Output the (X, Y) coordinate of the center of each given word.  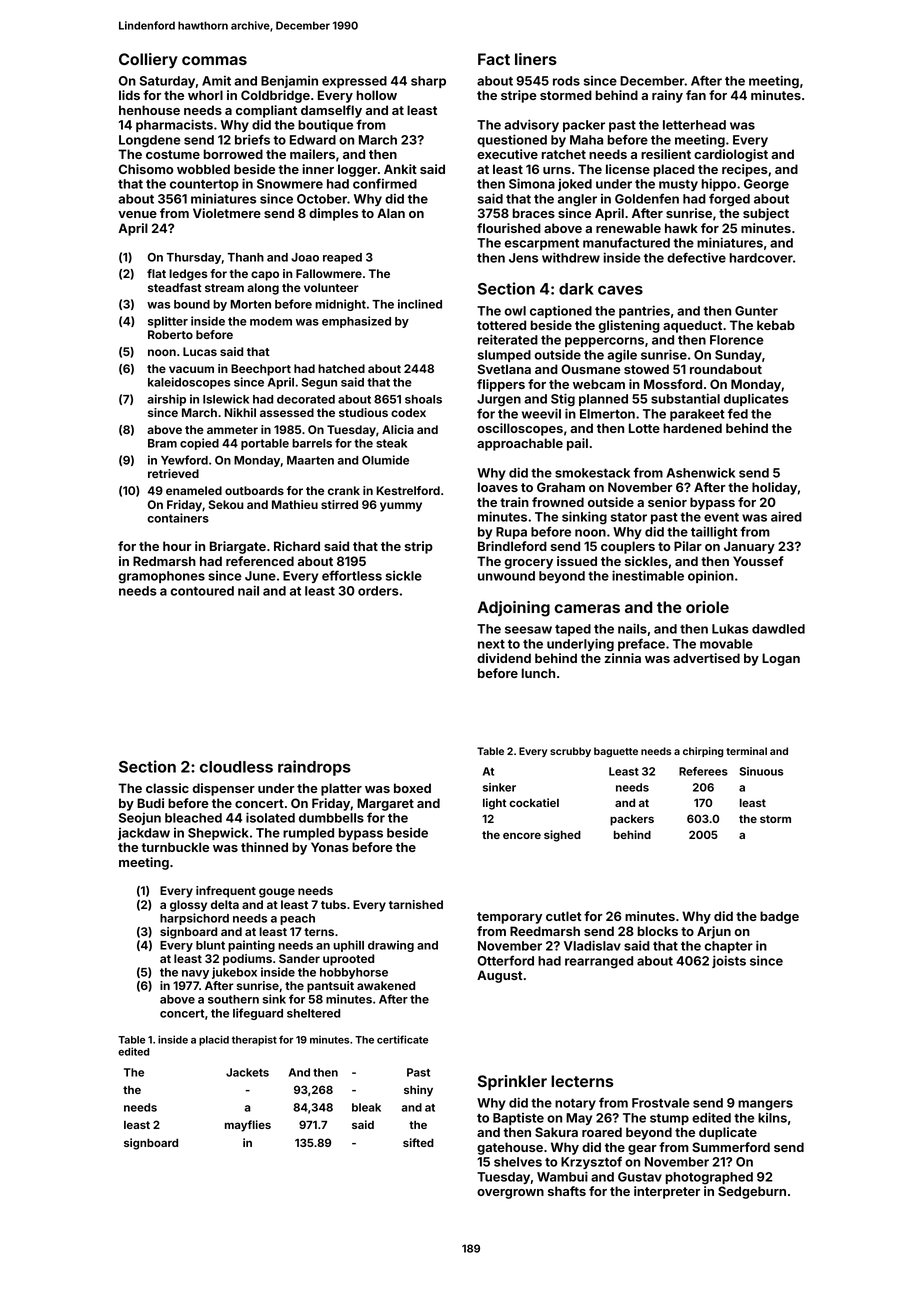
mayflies (248, 1126)
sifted (418, 1142)
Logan (781, 659)
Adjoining (513, 609)
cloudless (236, 767)
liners (536, 59)
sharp (428, 82)
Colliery (148, 61)
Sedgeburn (752, 1192)
